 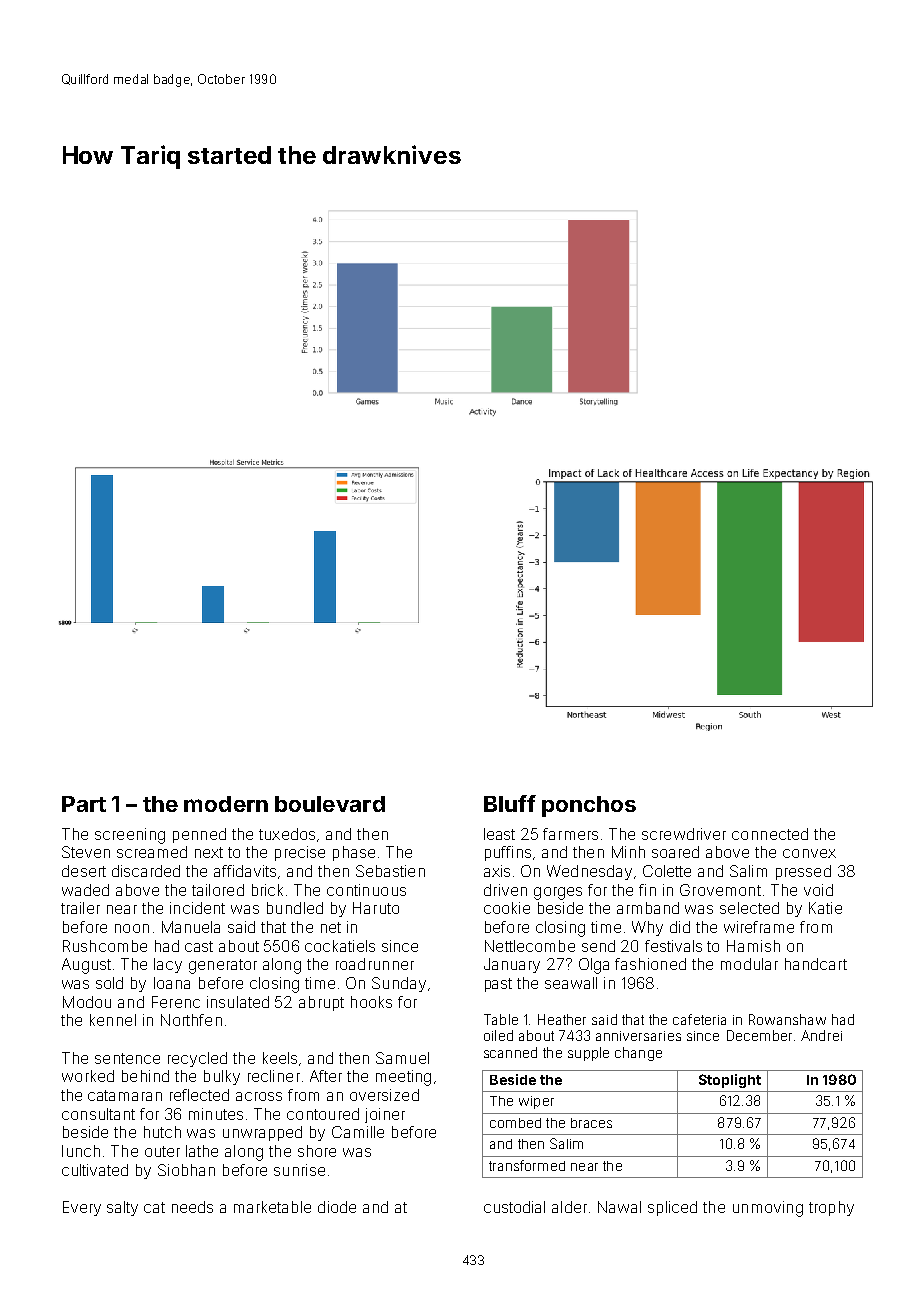 What do you see at coordinates (109, 983) in the screenshot?
I see `sold` at bounding box center [109, 983].
